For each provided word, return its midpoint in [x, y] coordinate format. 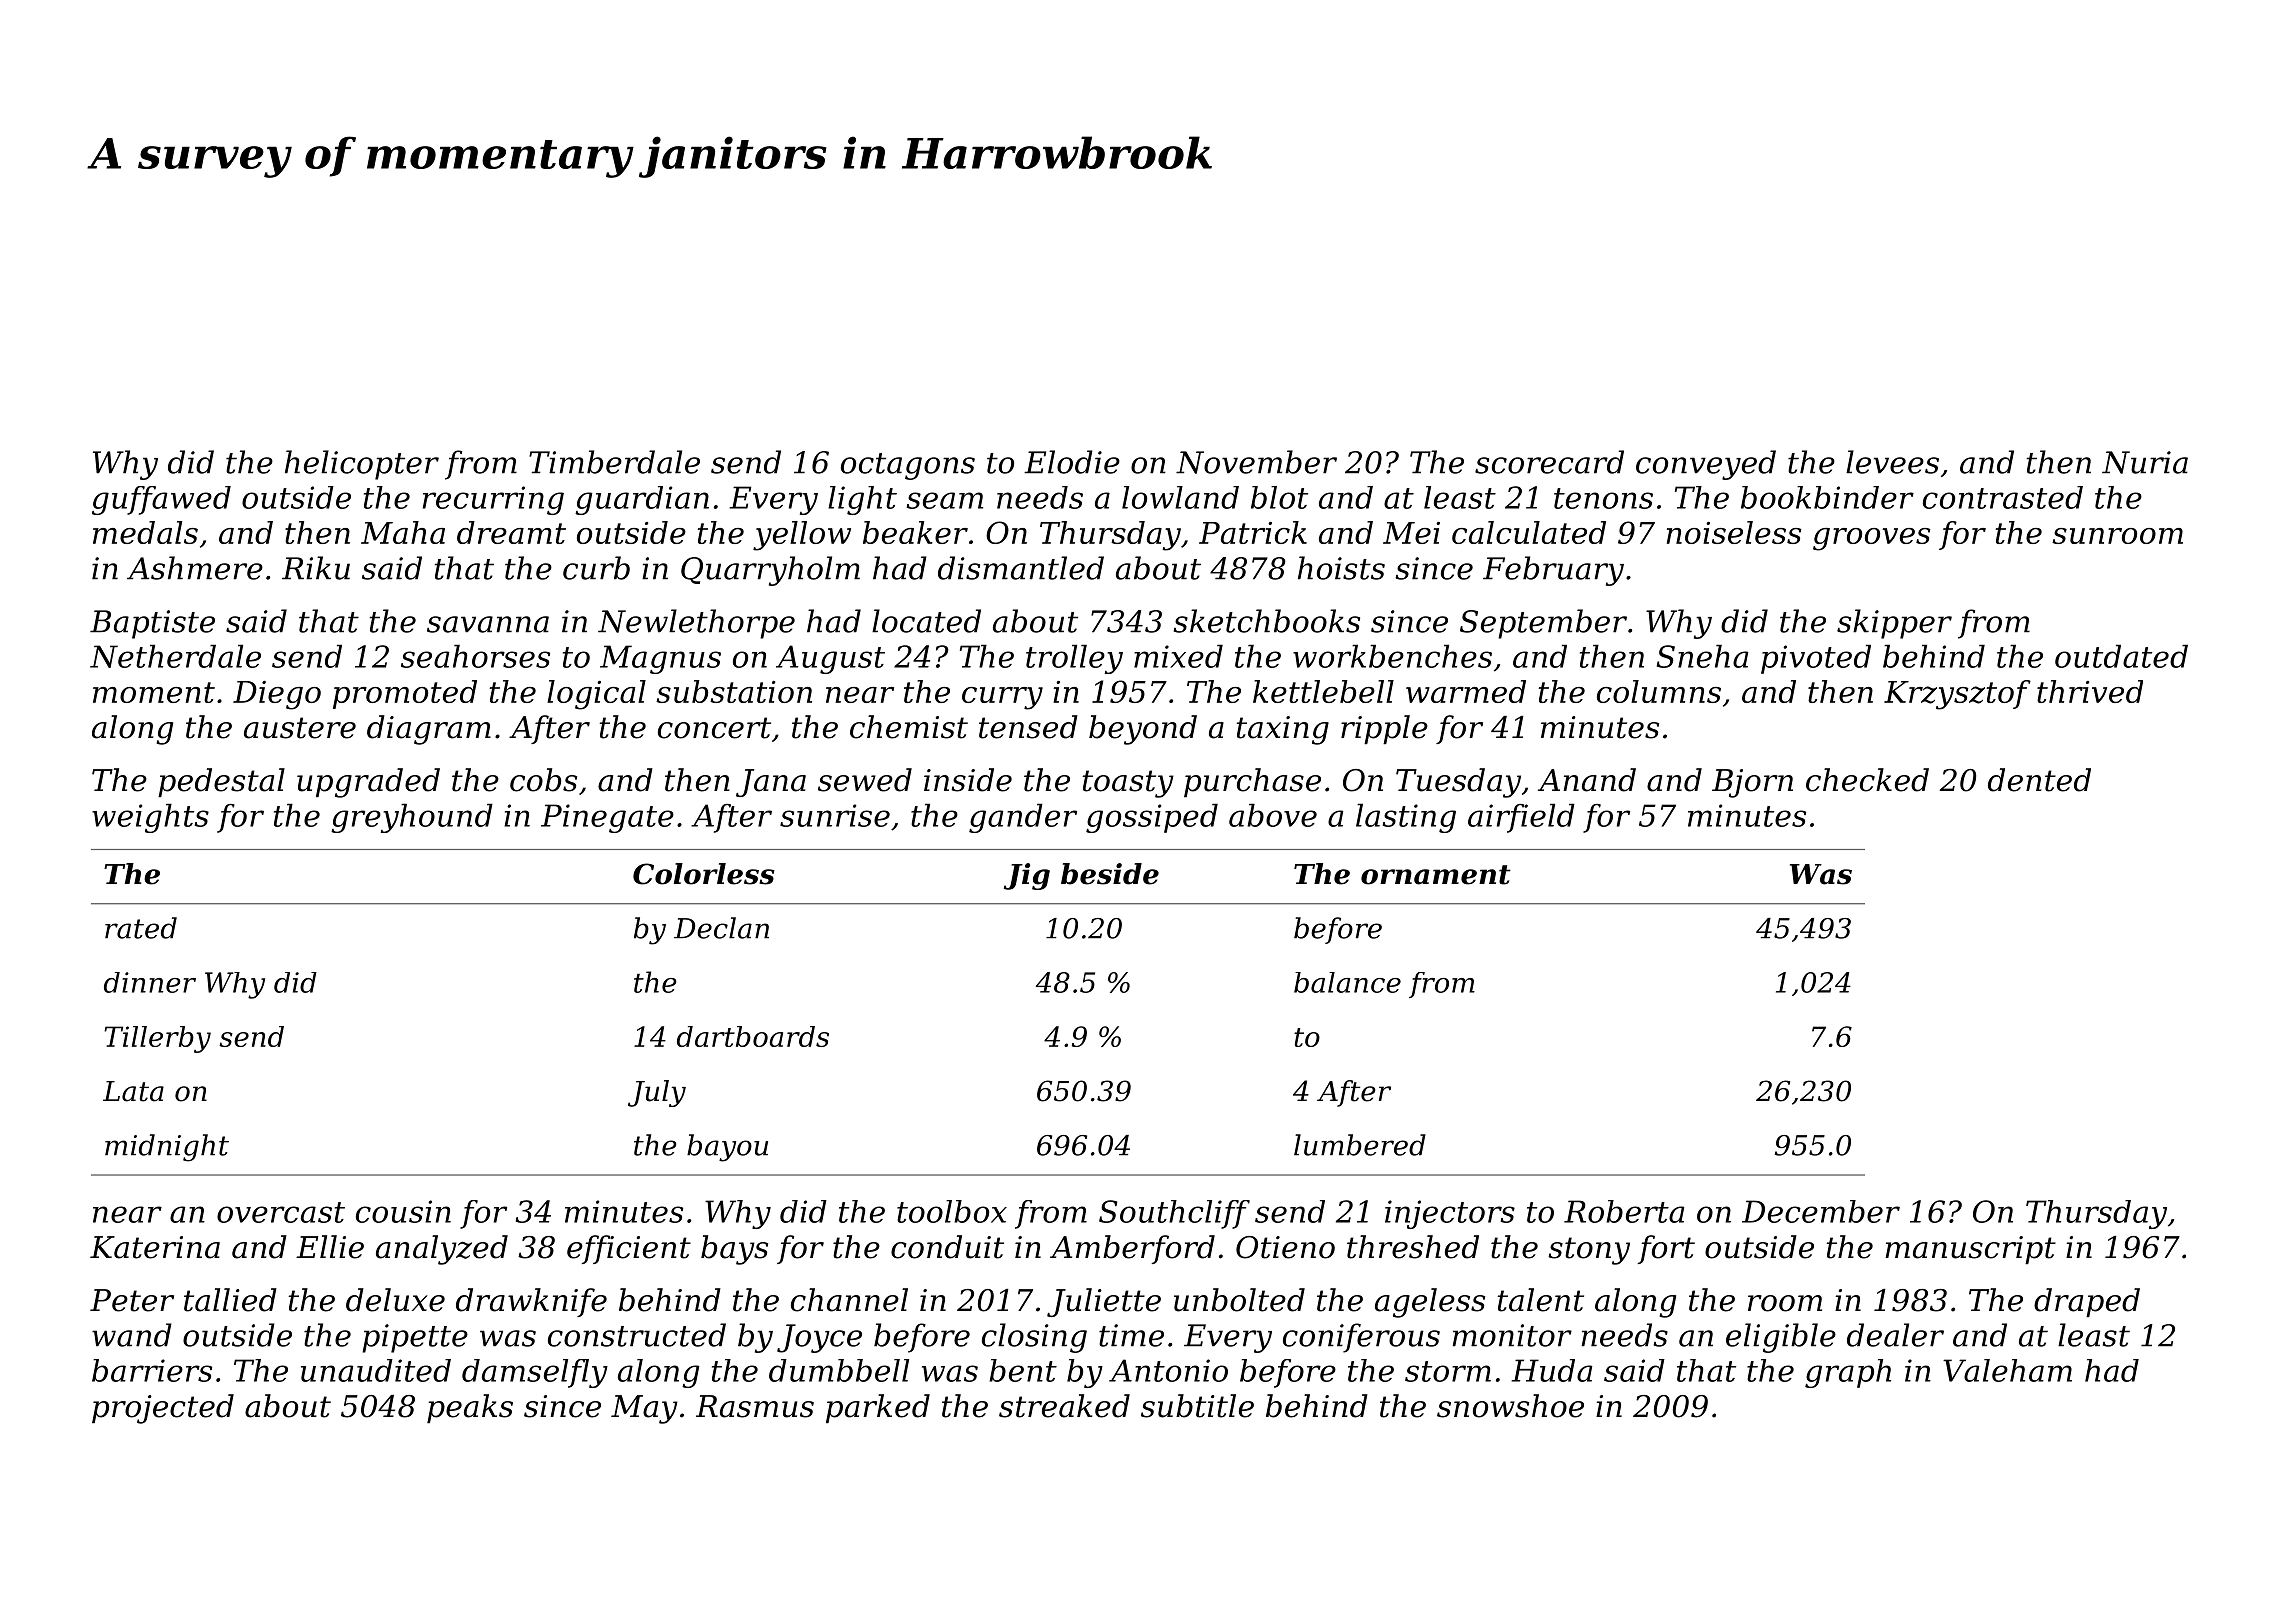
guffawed [161, 500]
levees [1892, 462]
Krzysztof [1957, 695]
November [1256, 462]
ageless [1430, 1303]
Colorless [704, 874]
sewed [865, 780]
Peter [132, 1300]
